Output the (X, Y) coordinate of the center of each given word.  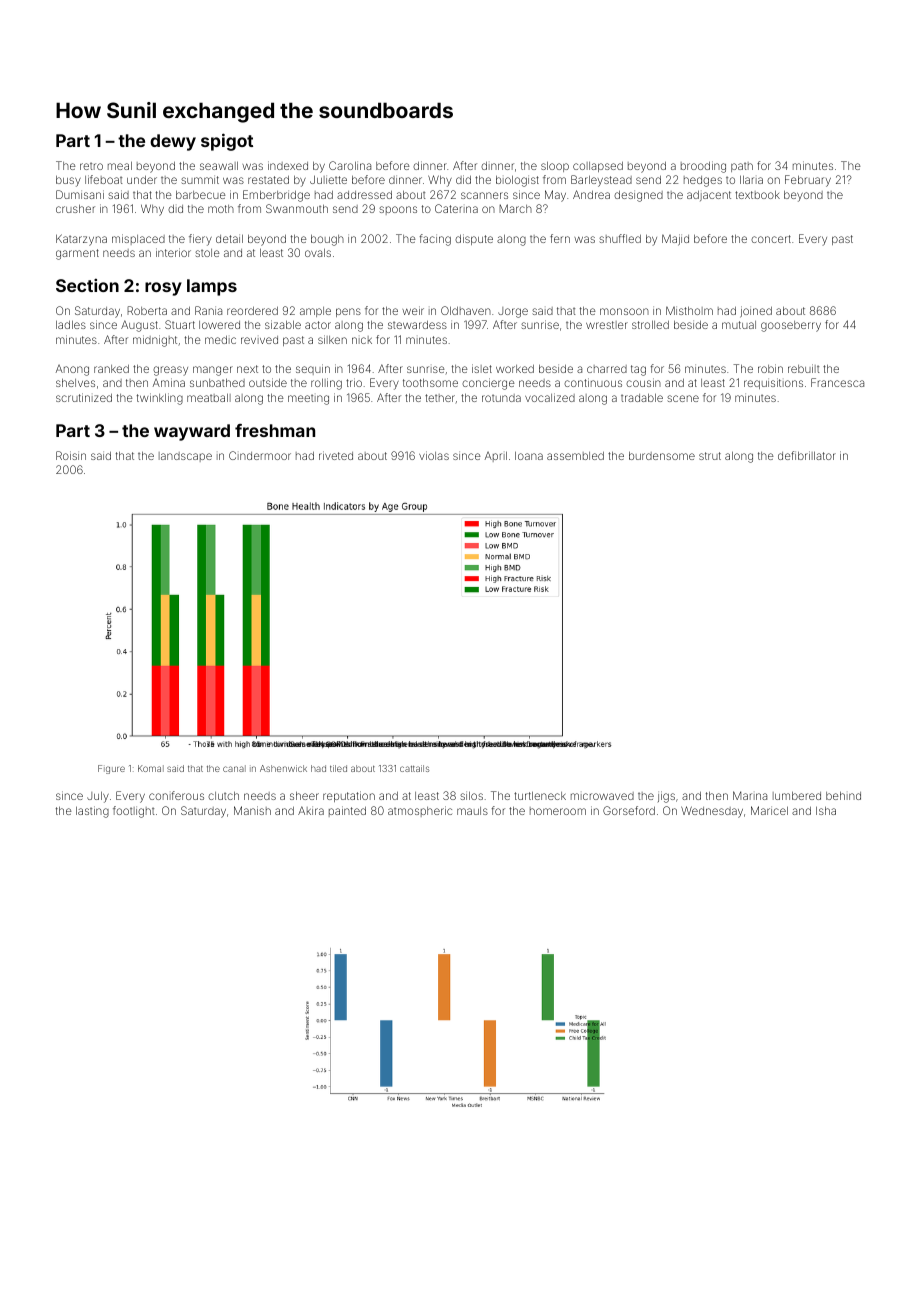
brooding (703, 167)
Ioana (529, 455)
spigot (227, 142)
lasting (92, 812)
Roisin (71, 455)
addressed (364, 195)
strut (710, 456)
